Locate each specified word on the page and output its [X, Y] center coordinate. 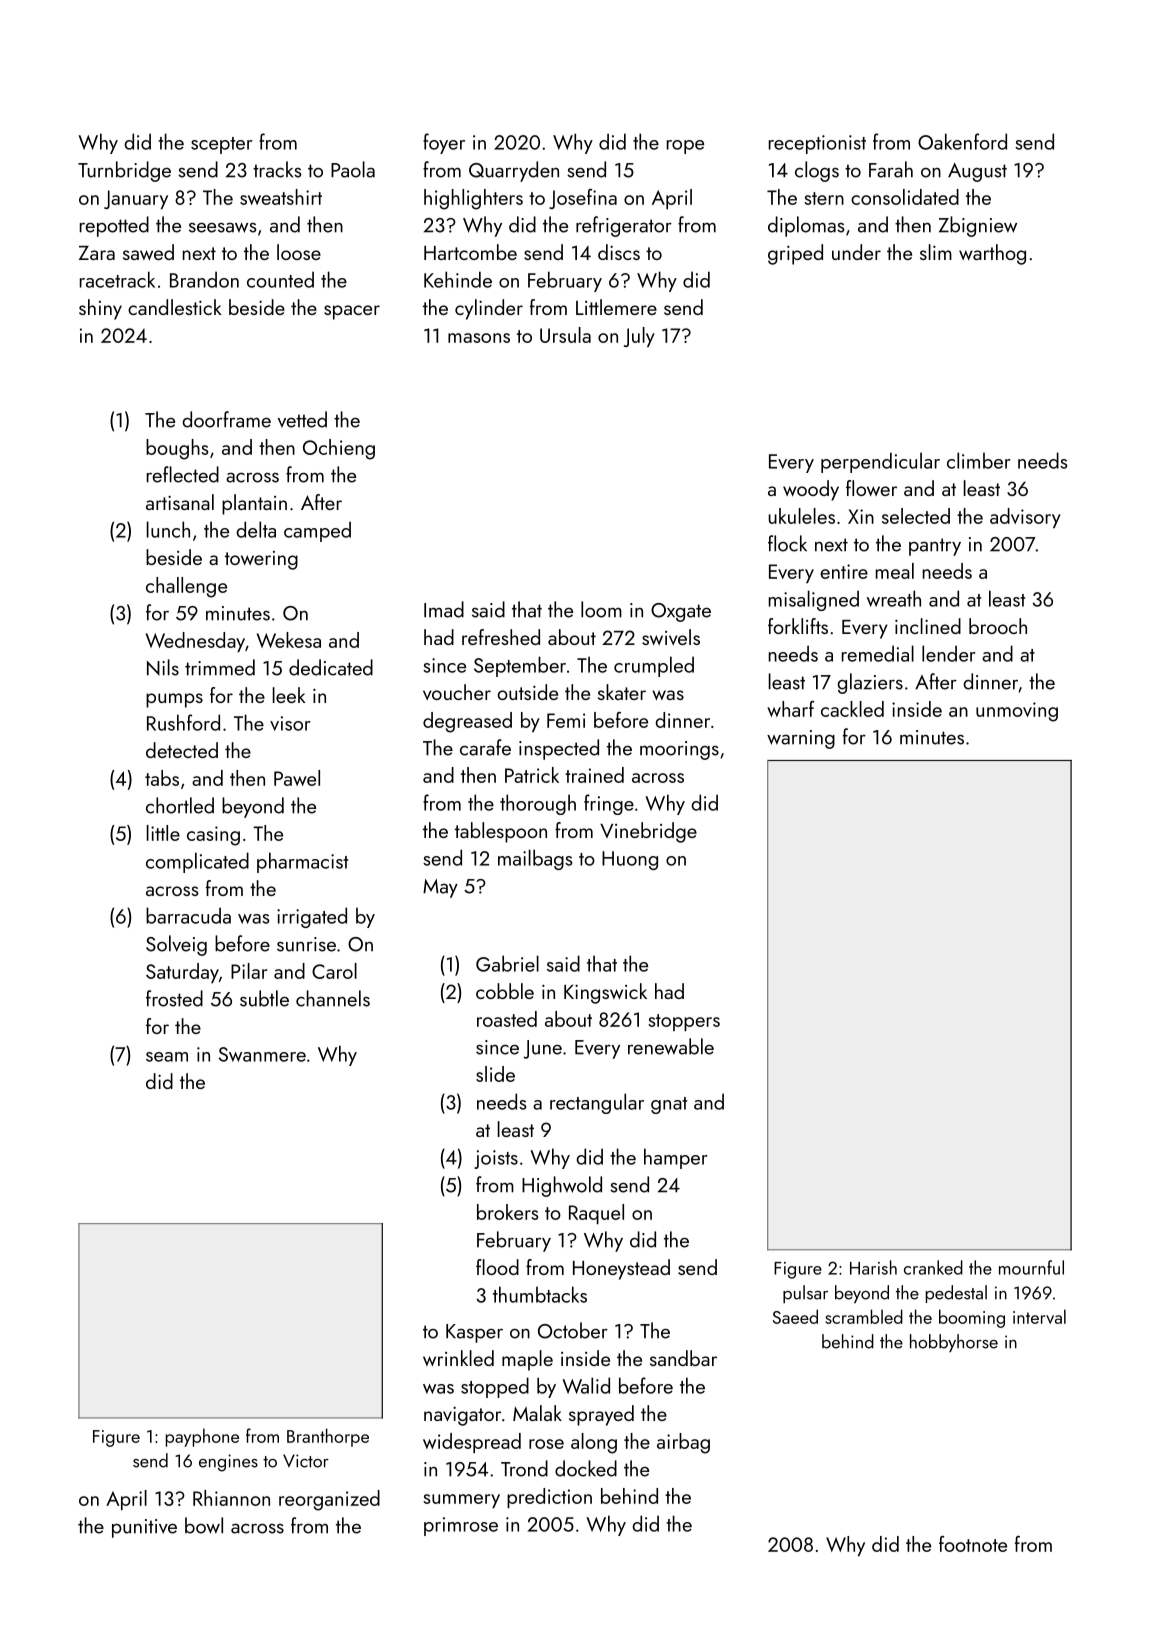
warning [801, 739]
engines [228, 1463]
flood [497, 1267]
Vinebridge [648, 832]
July [639, 337]
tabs [162, 778]
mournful [1031, 1267]
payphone [202, 1437]
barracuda [188, 915]
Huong [630, 860]
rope [685, 147]
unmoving [1017, 712]
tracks [277, 169]
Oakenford [962, 141]
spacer [352, 312]
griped [795, 254]
